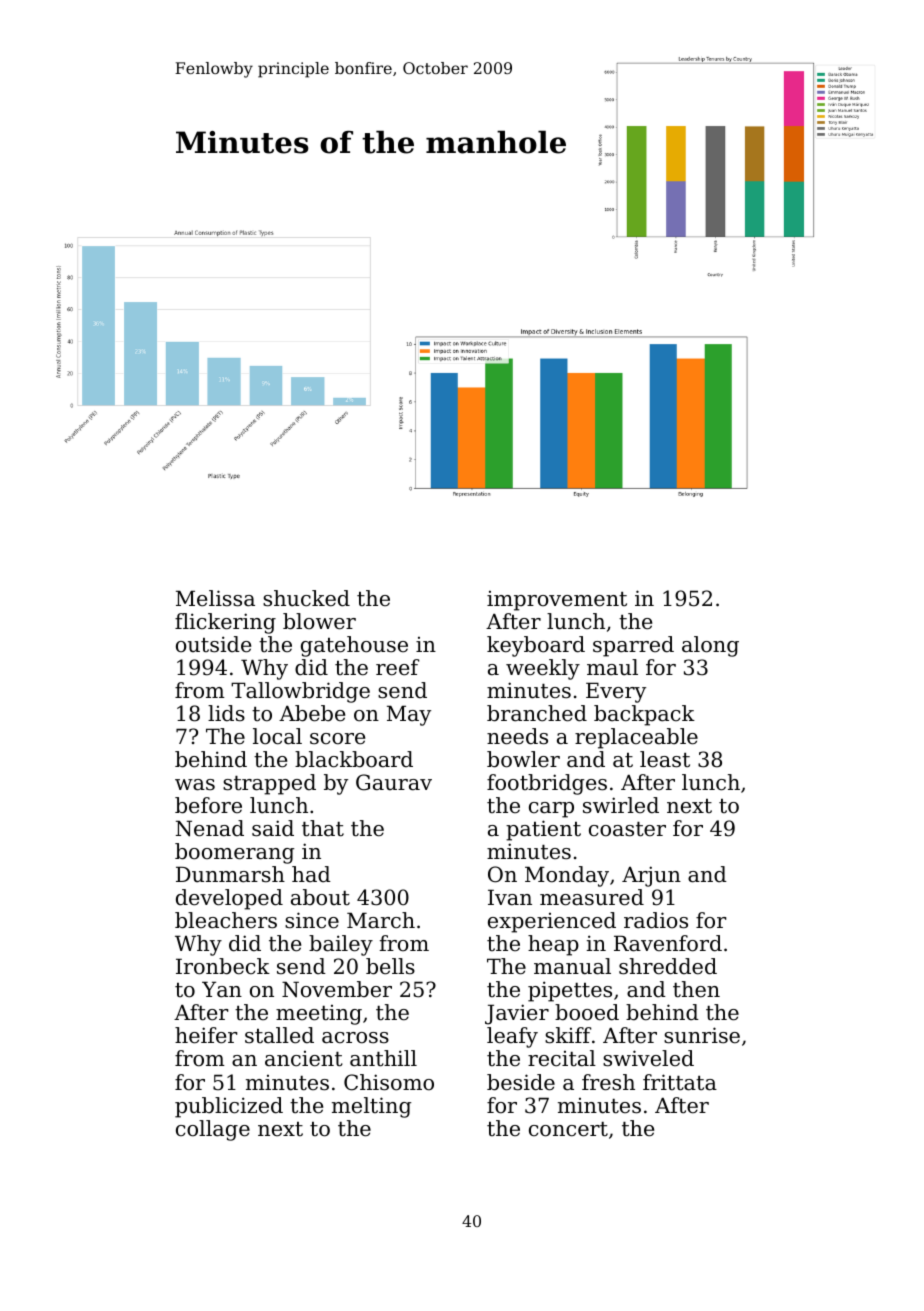 The image size is (924, 1311). What do you see at coordinates (229, 1107) in the screenshot?
I see `publicized` at bounding box center [229, 1107].
